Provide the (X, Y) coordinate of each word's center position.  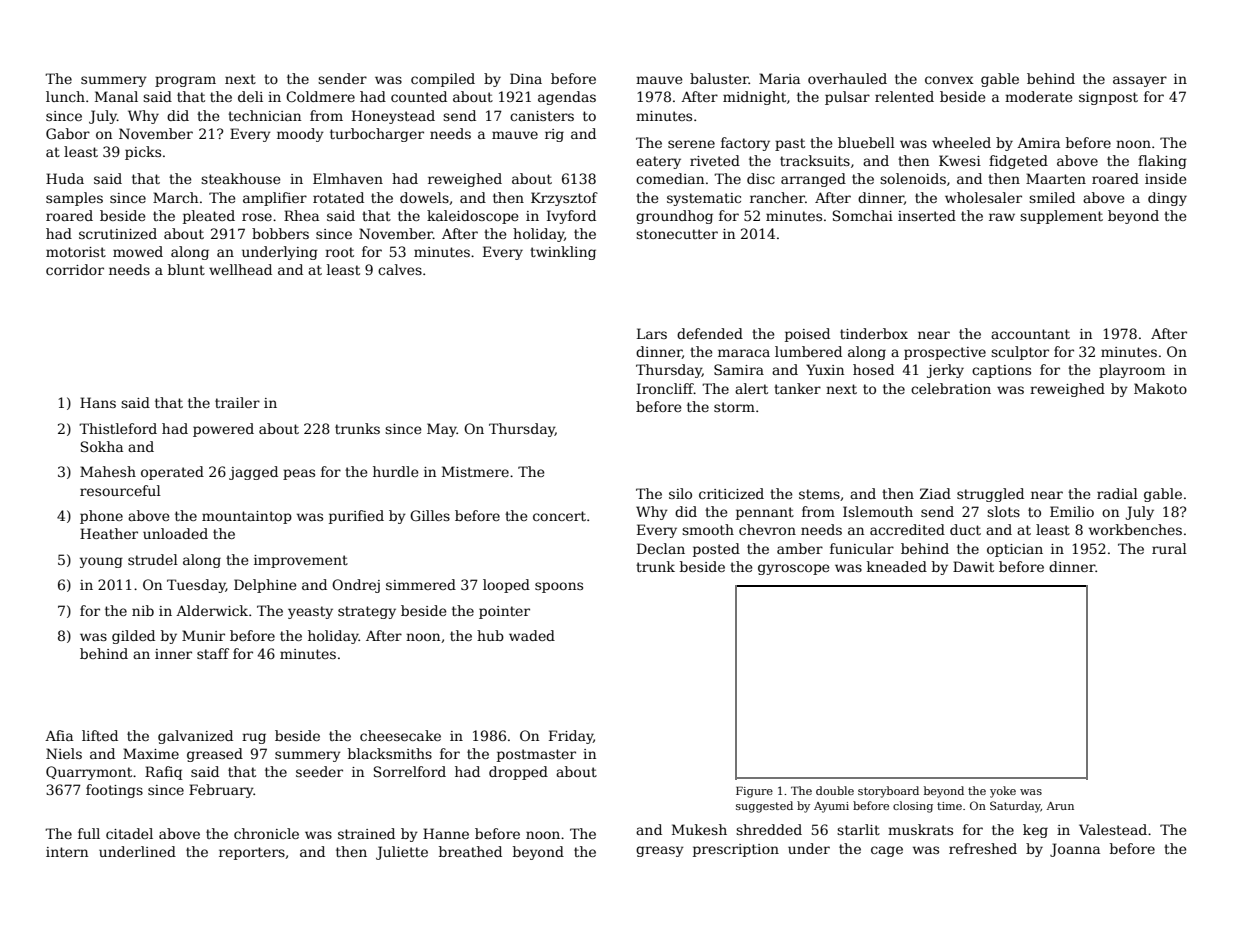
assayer (1140, 81)
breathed (470, 851)
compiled (443, 80)
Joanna (1075, 850)
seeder (319, 771)
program (185, 81)
